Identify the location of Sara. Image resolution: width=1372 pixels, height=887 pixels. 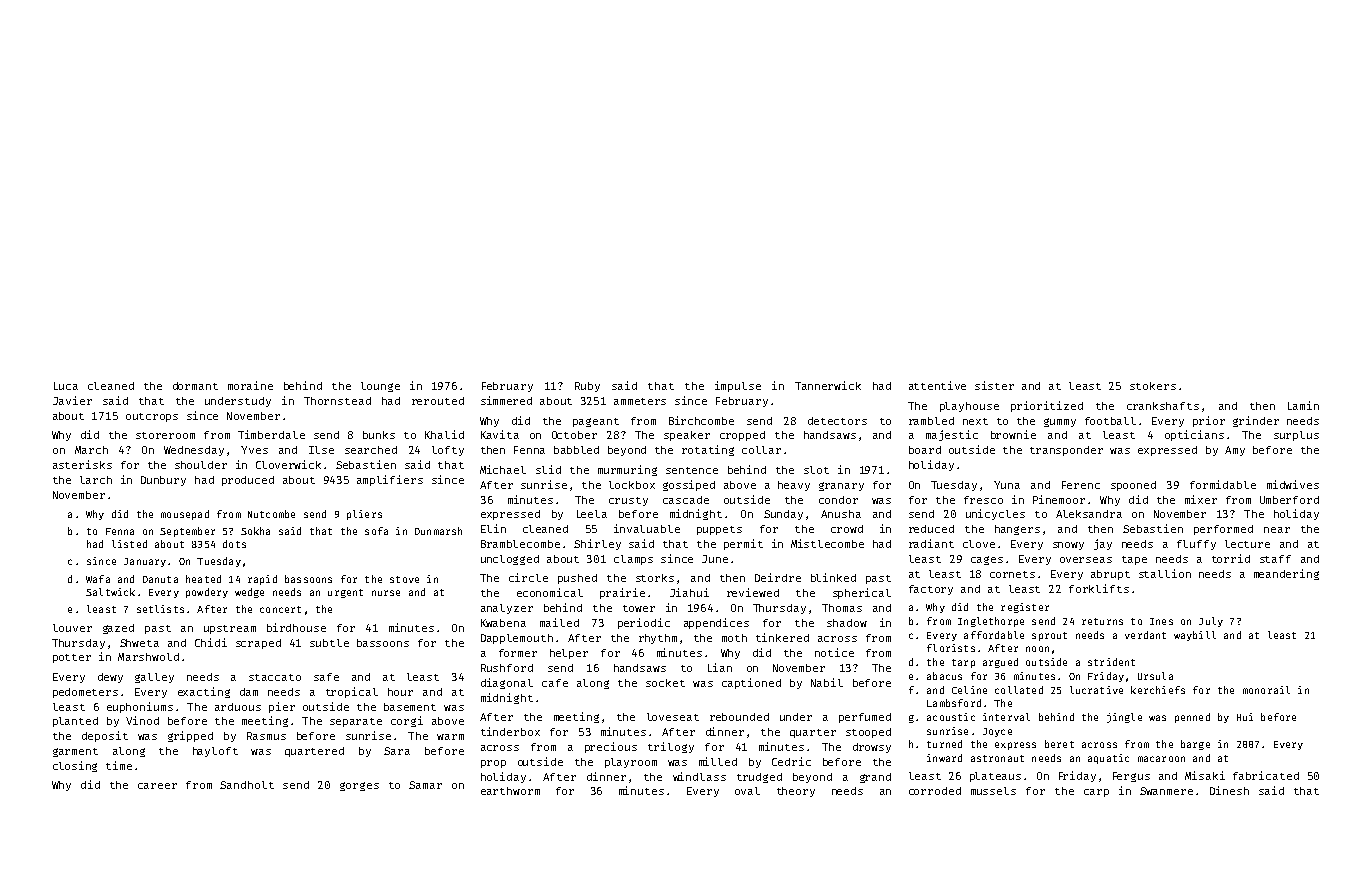
(397, 751).
